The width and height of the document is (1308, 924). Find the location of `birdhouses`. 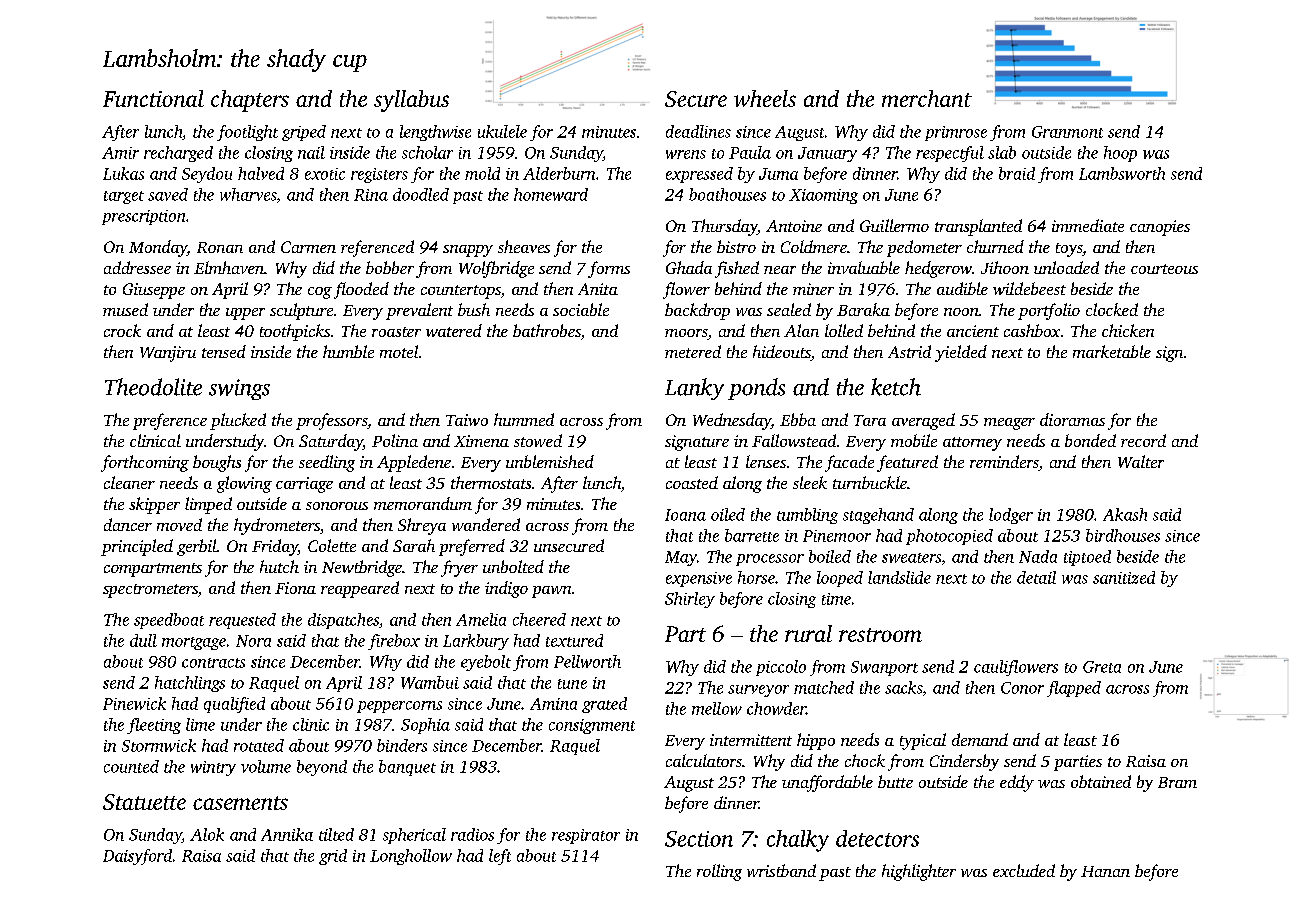

birdhouses is located at coordinates (1123, 535).
